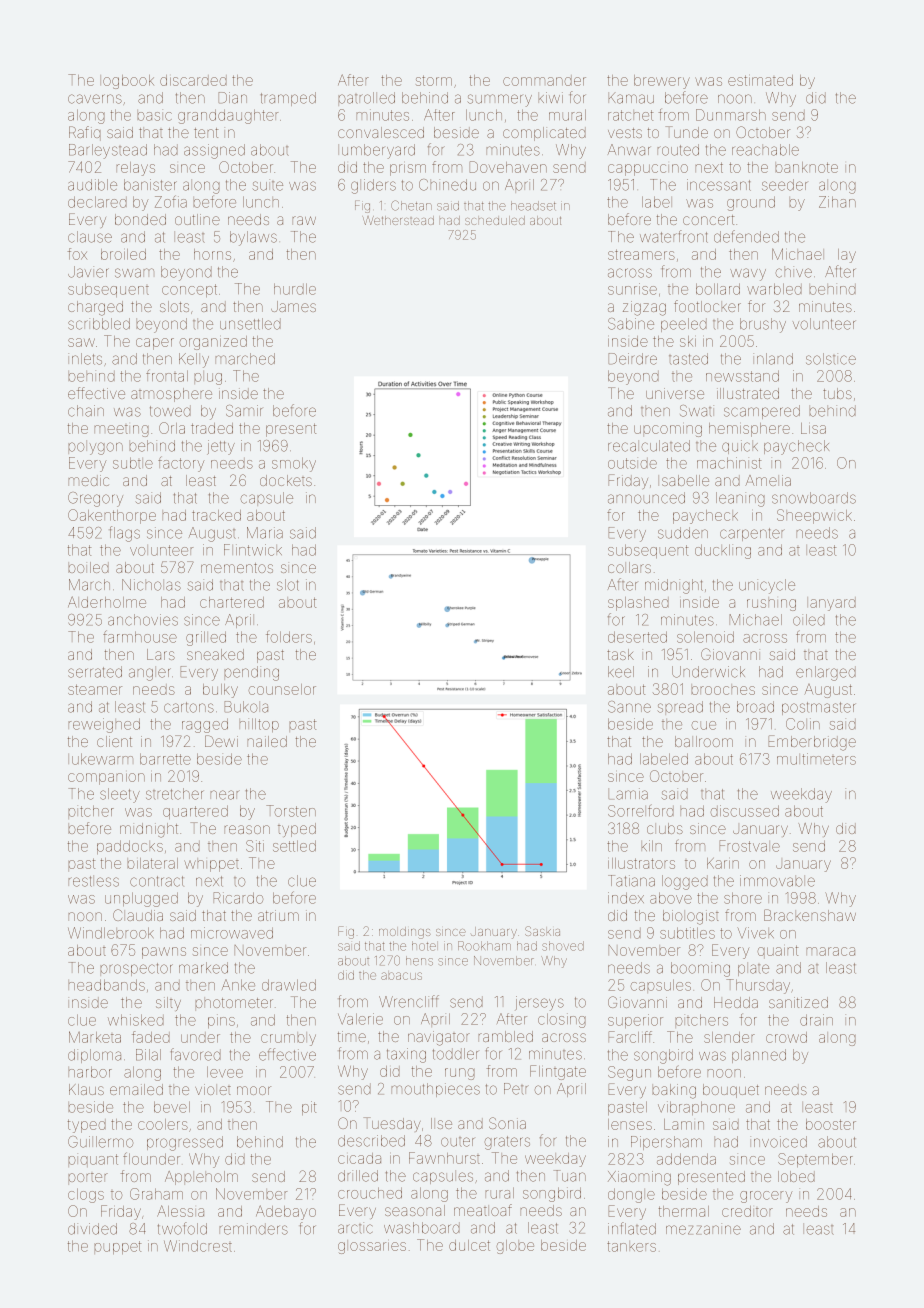 The height and width of the screenshot is (1308, 924). What do you see at coordinates (455, 1054) in the screenshot?
I see `toddler` at bounding box center [455, 1054].
